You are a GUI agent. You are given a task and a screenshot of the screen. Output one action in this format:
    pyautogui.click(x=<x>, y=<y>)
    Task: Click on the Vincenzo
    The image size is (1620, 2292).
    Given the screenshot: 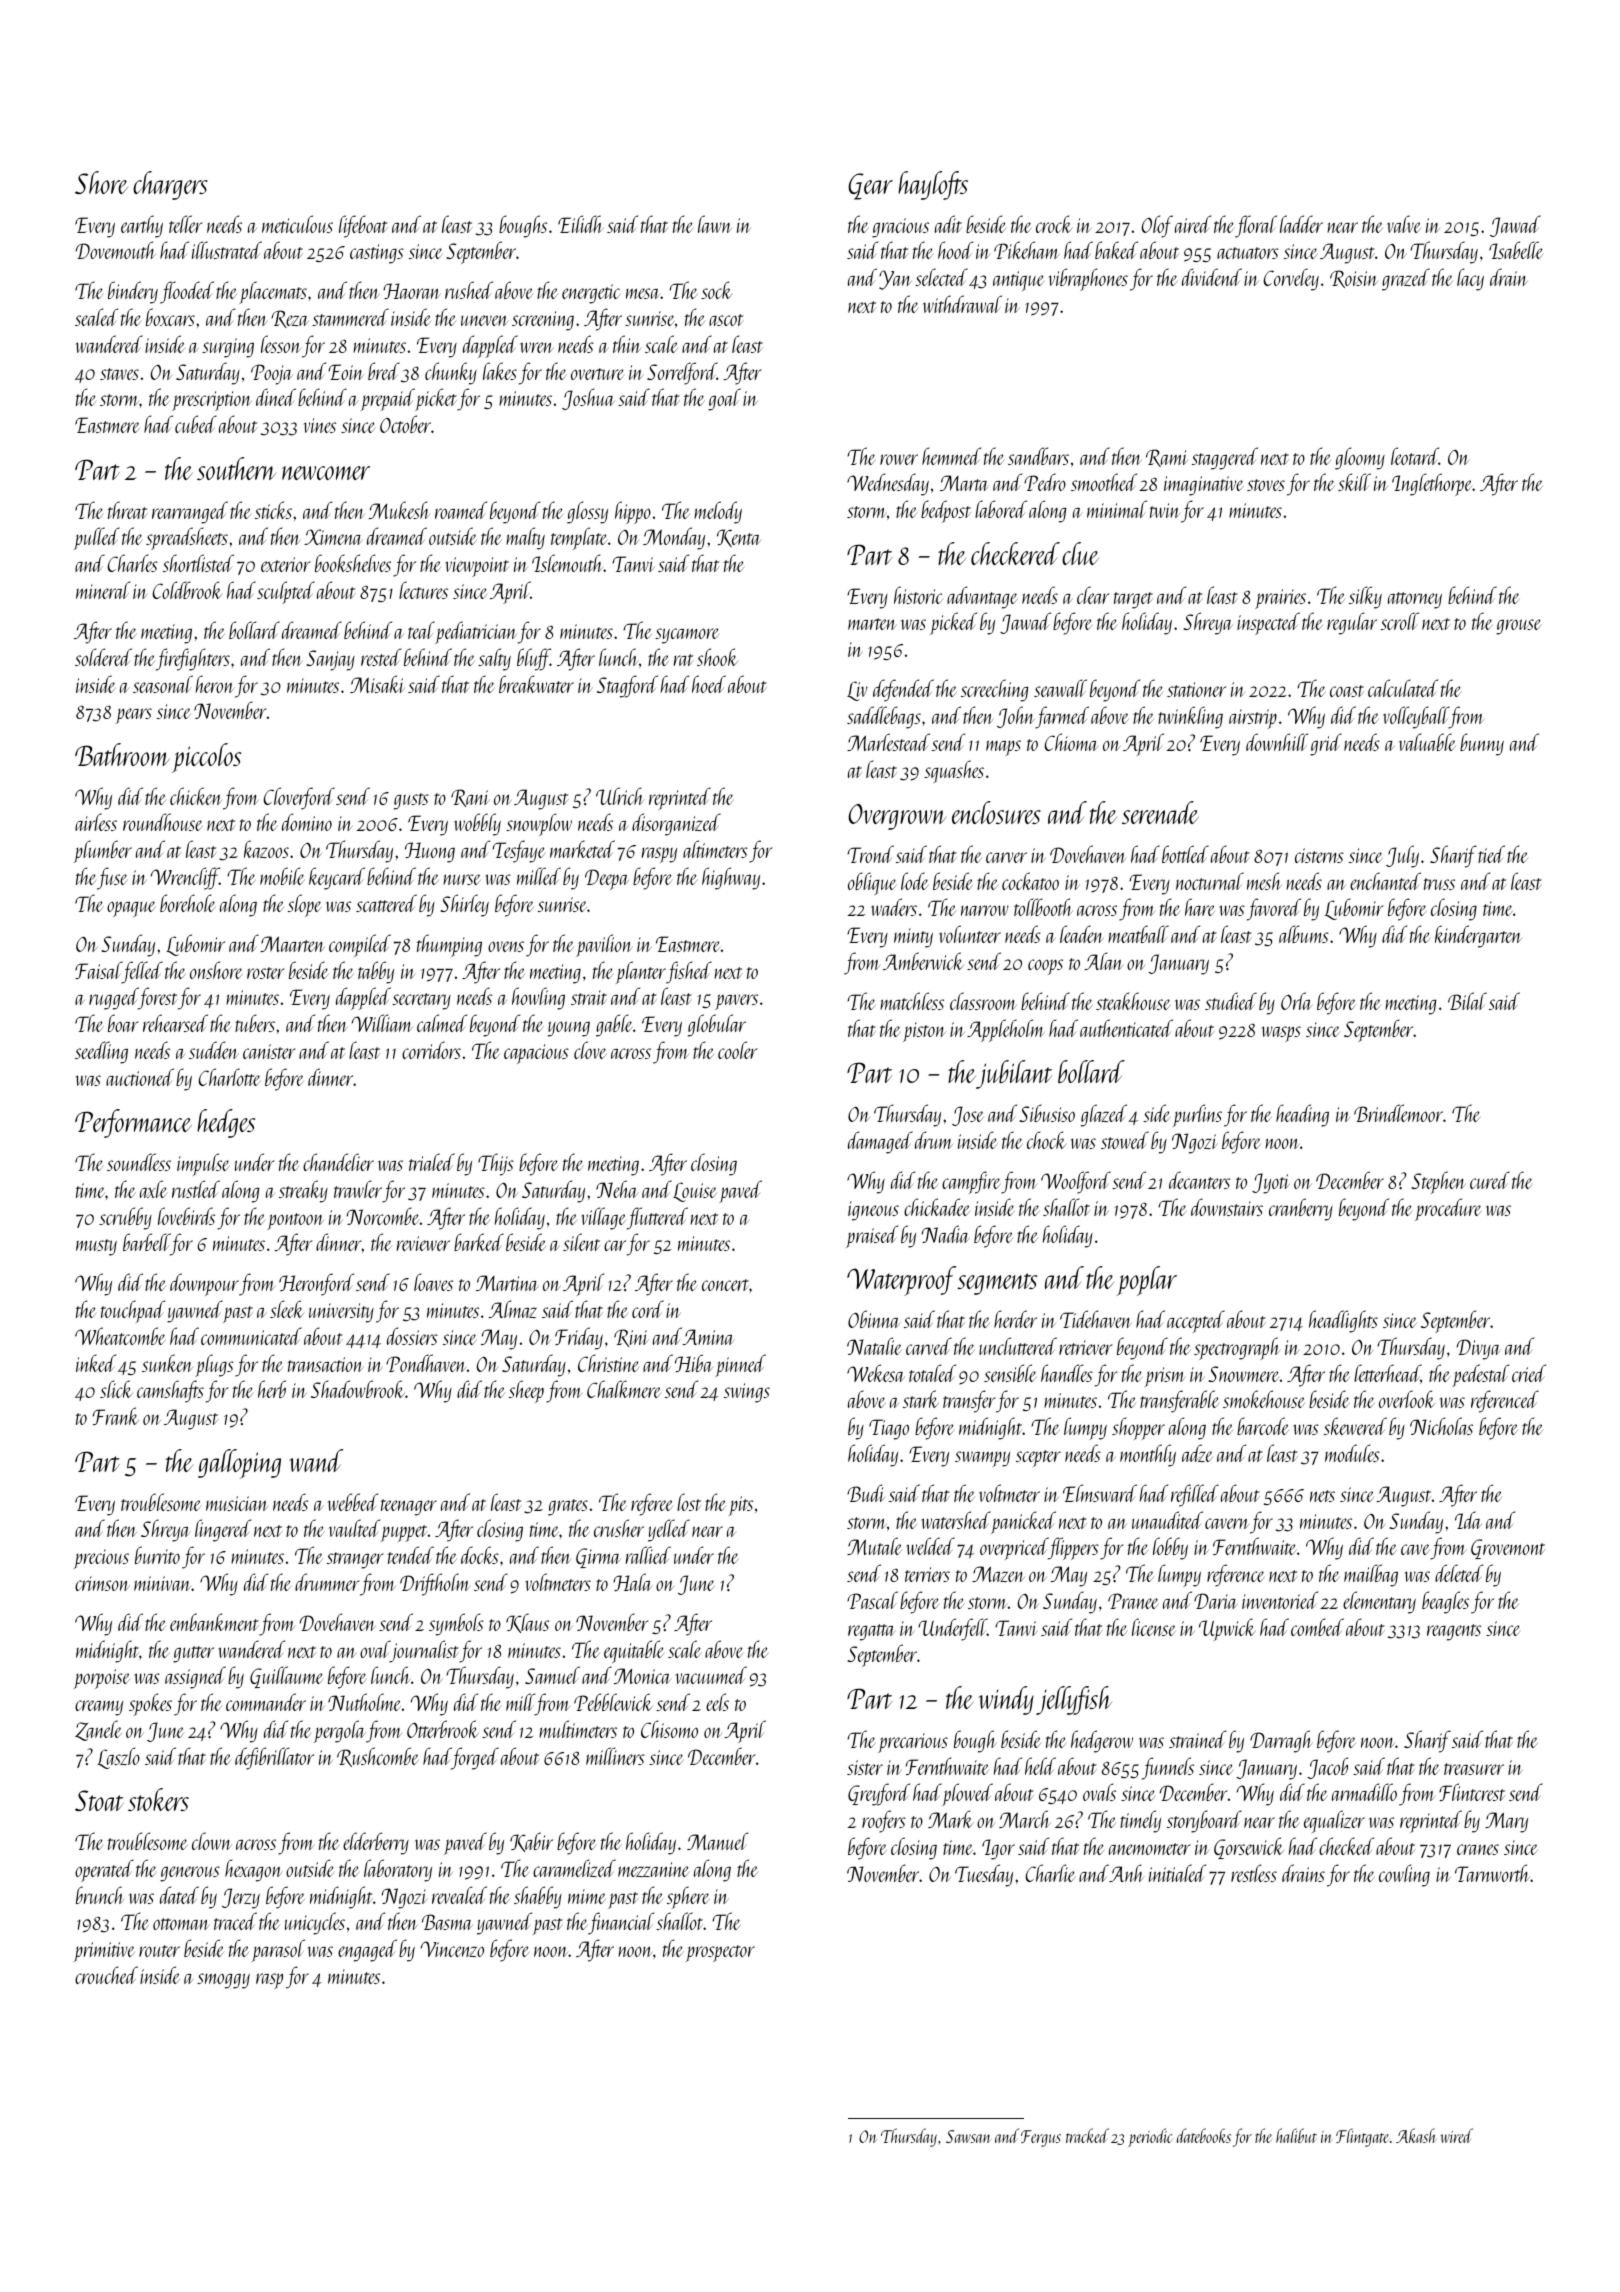 What is the action you would take?
    pyautogui.click(x=452, y=1949)
